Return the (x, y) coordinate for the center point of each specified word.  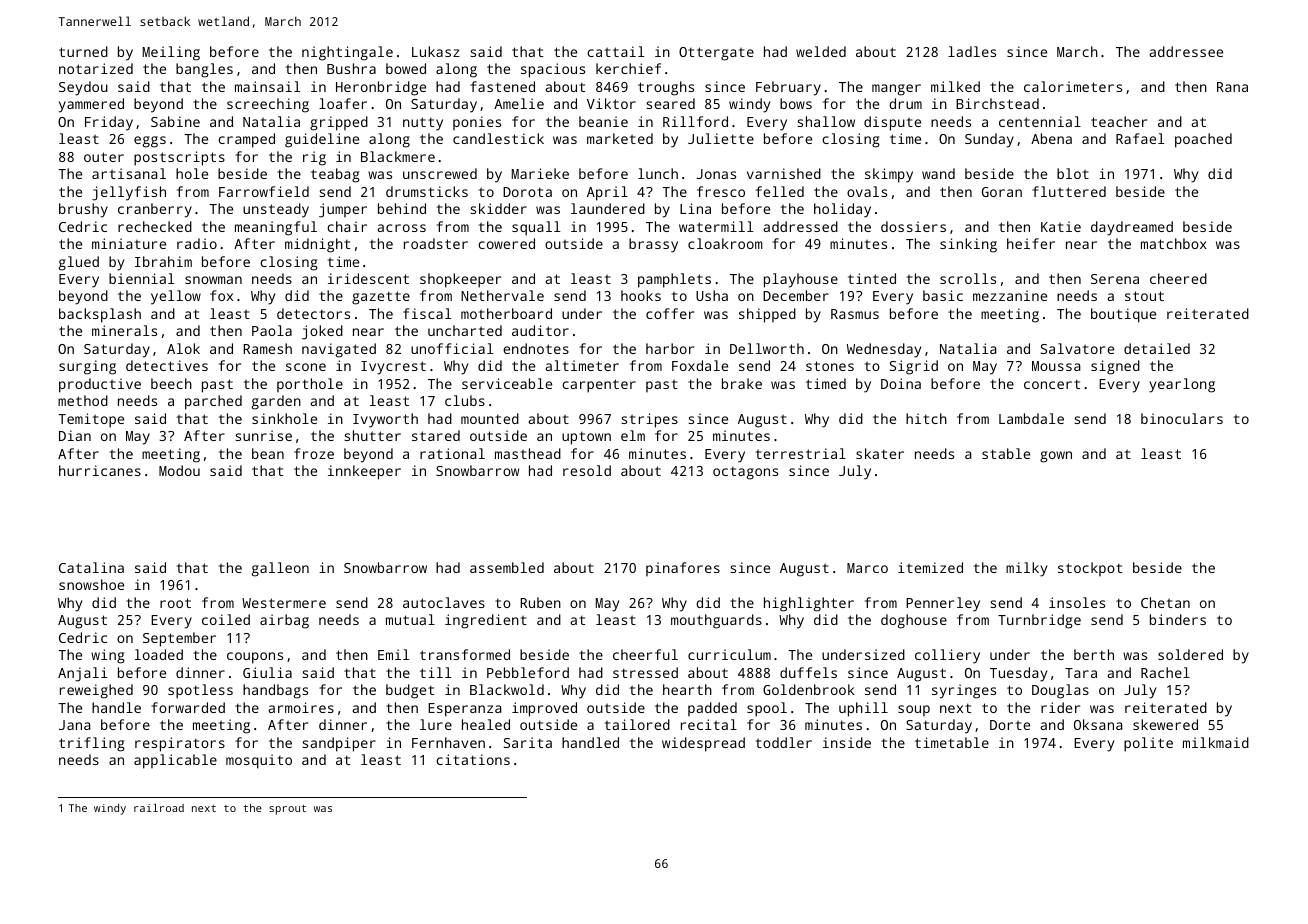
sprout (287, 810)
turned (83, 51)
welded (821, 51)
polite (1148, 744)
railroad (159, 808)
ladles (972, 51)
